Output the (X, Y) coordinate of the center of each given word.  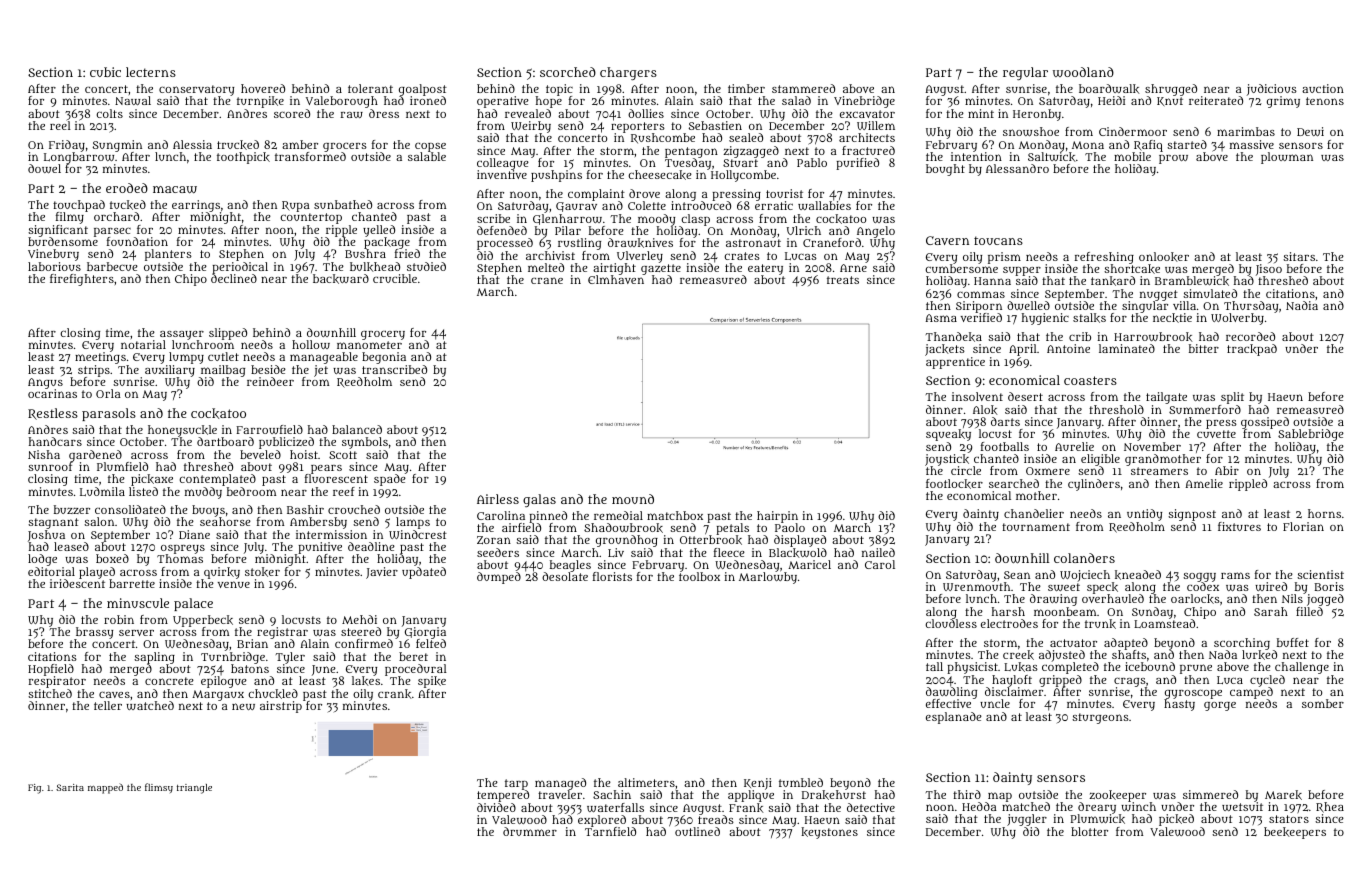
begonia (384, 358)
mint (981, 113)
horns (1324, 513)
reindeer (270, 381)
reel (60, 125)
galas (539, 500)
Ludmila (102, 491)
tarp (516, 785)
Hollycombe (743, 176)
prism (1004, 258)
